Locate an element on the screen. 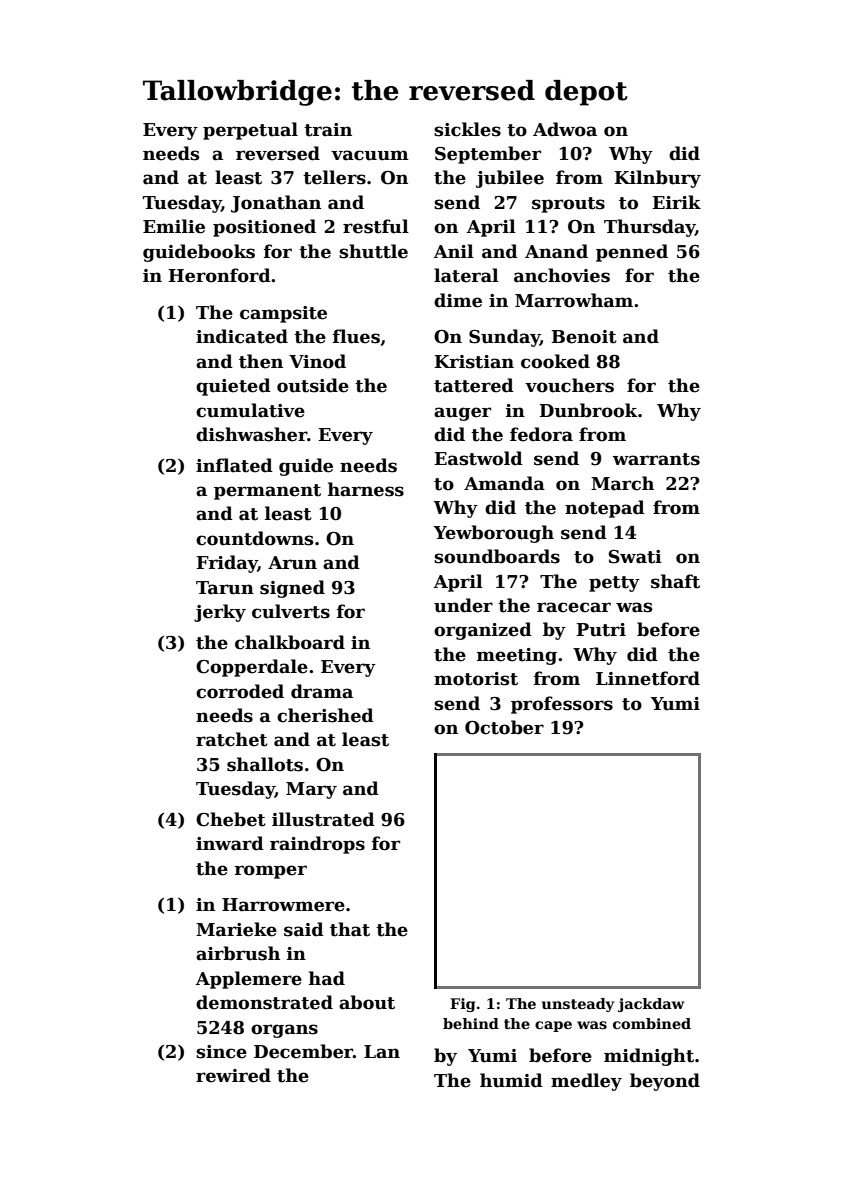 This screenshot has width=843, height=1196. under is located at coordinates (463, 605).
